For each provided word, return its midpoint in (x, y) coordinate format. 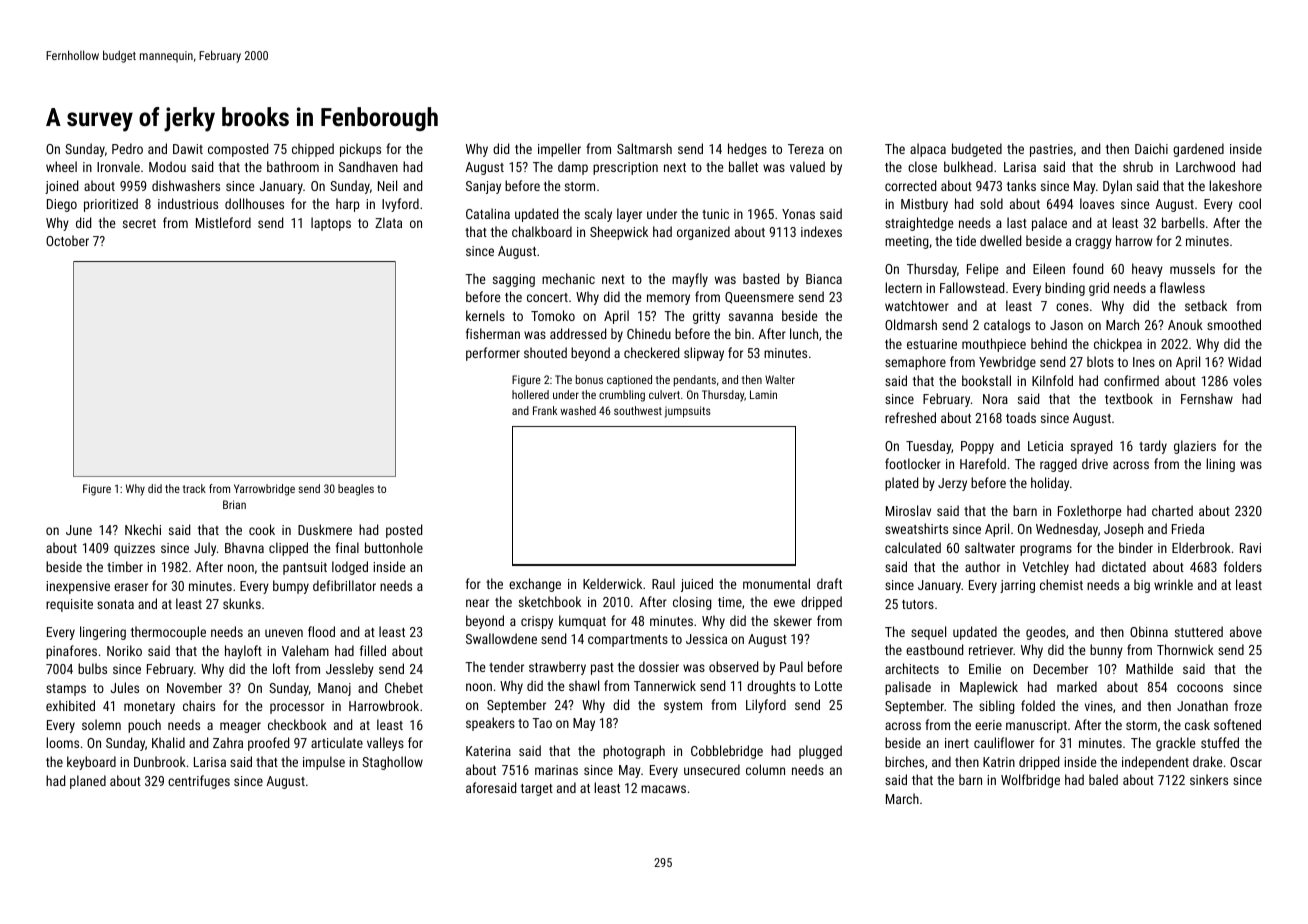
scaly (598, 215)
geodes (1046, 633)
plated (901, 484)
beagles (356, 490)
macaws (663, 789)
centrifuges (199, 782)
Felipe (982, 270)
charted (1172, 510)
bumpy (291, 587)
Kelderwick (612, 583)
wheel (61, 166)
